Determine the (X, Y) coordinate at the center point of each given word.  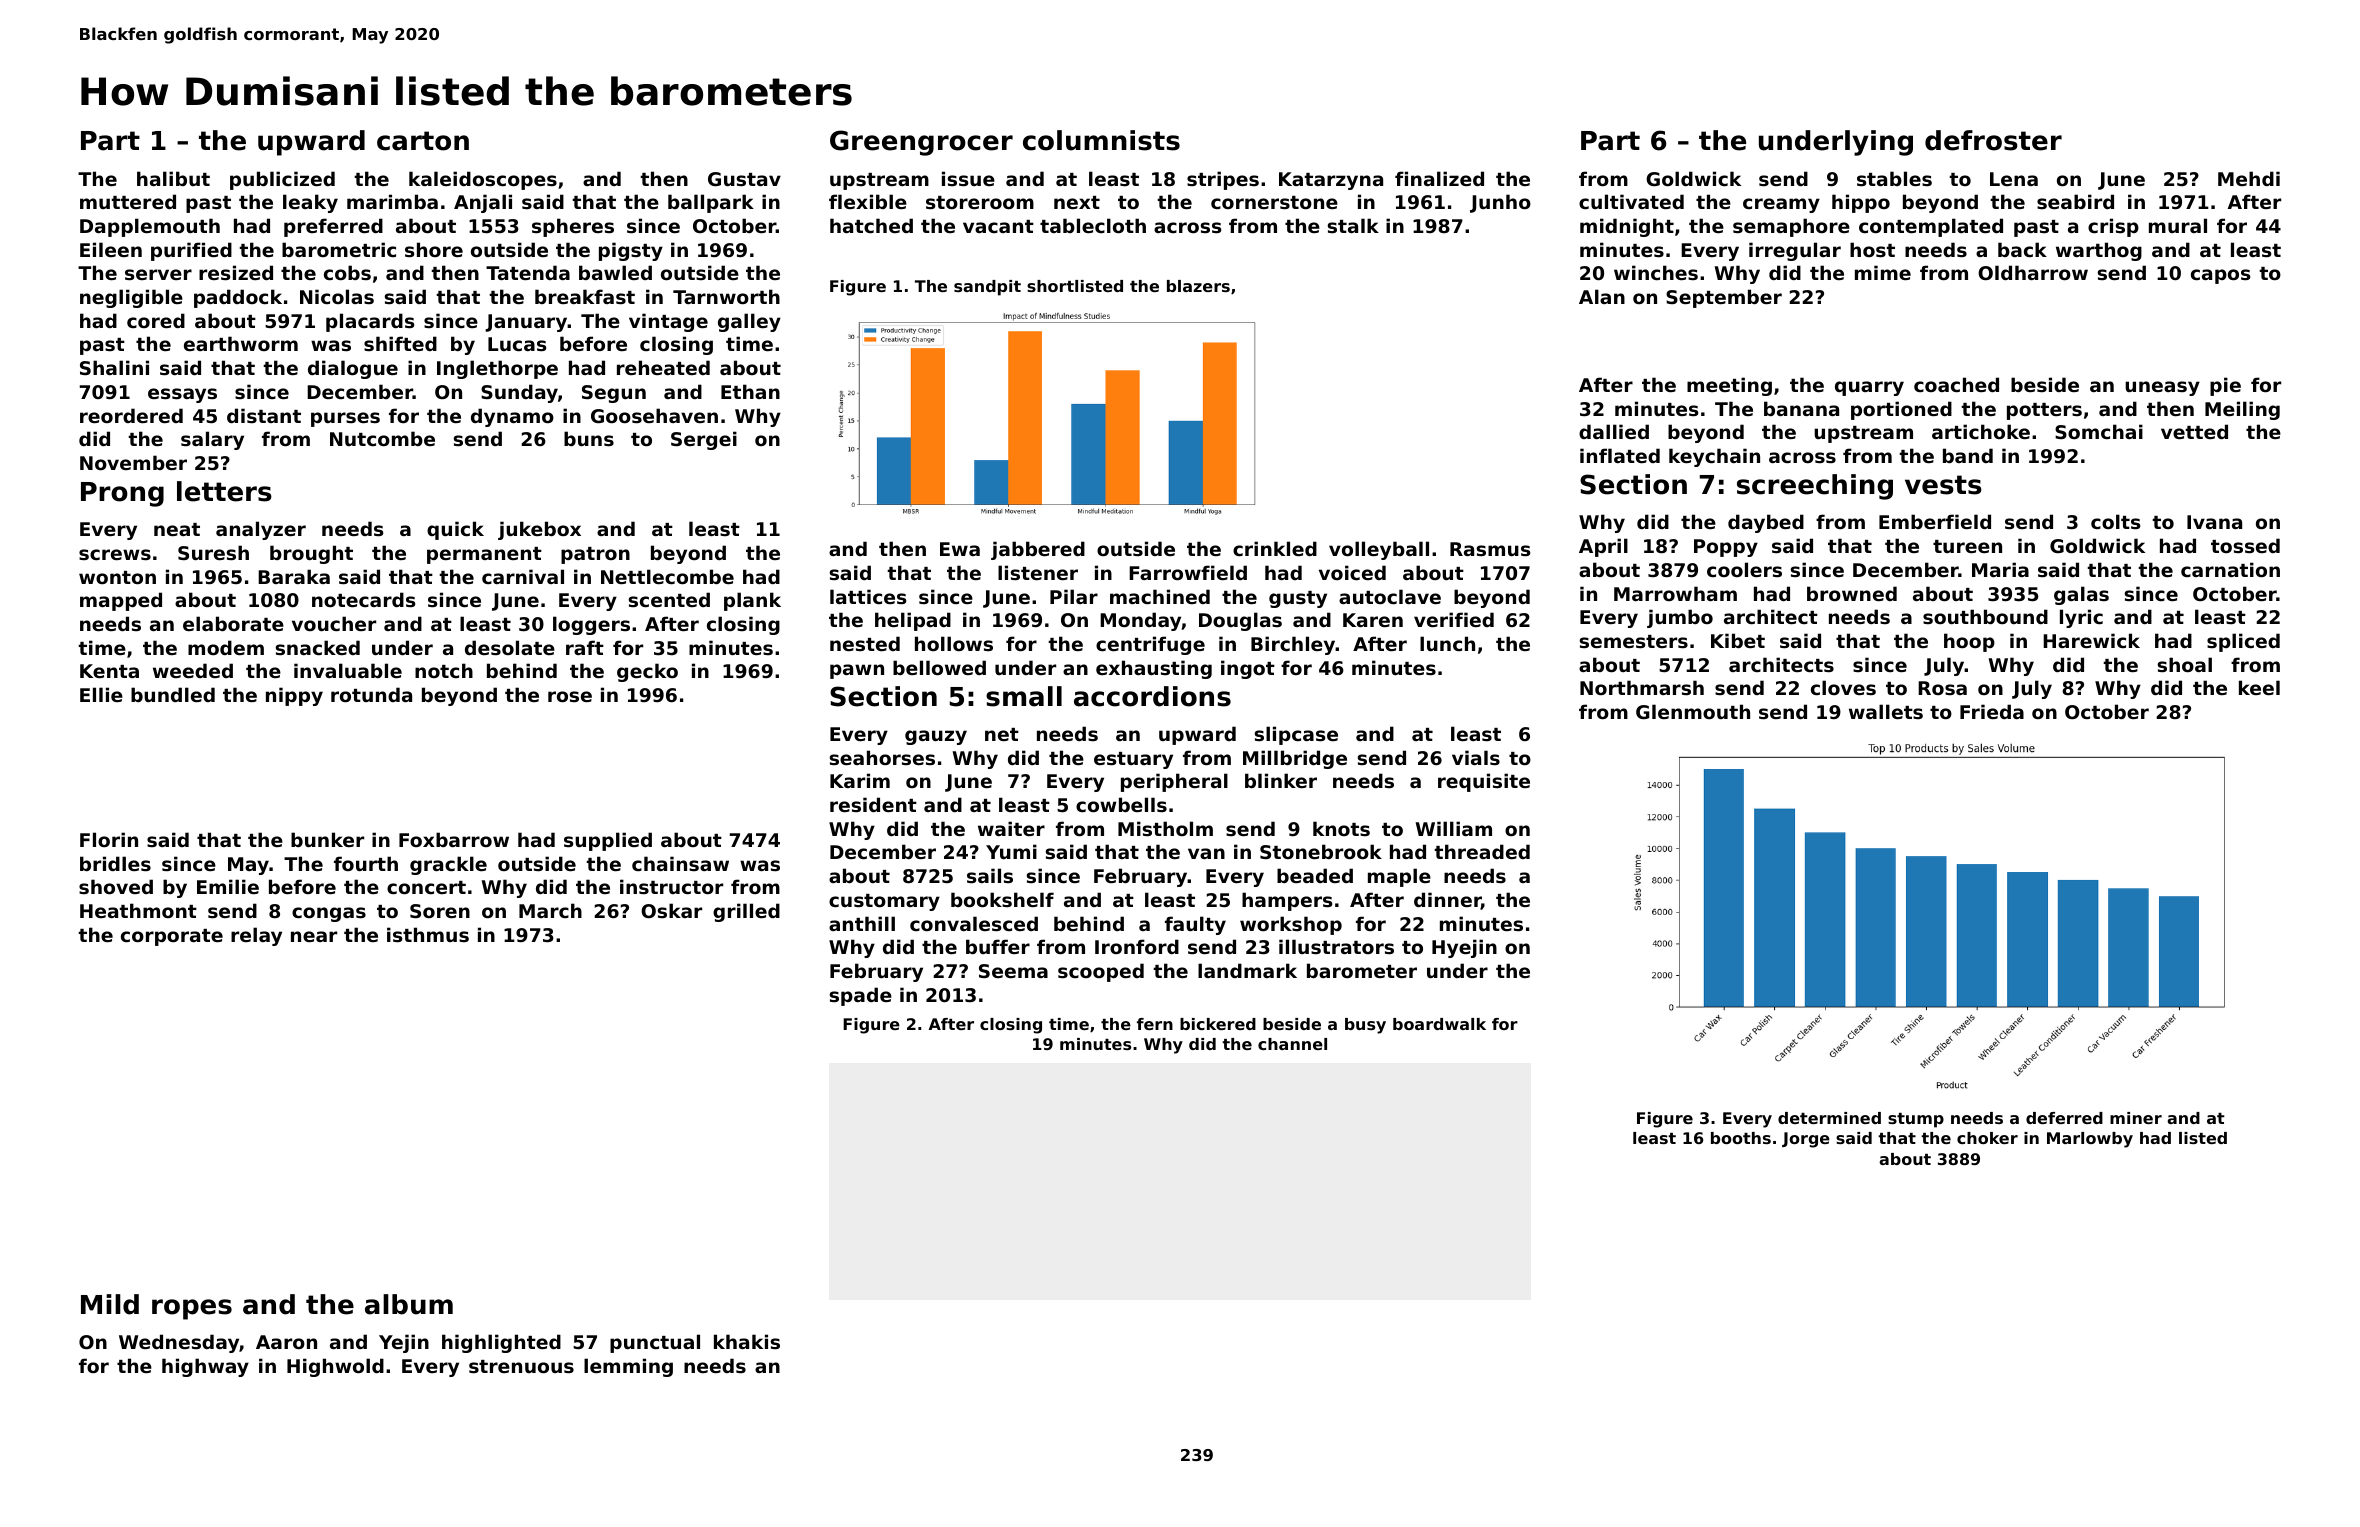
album (409, 1304)
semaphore (1791, 227)
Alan (1602, 296)
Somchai (2099, 431)
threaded (1482, 851)
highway (205, 1367)
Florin (109, 839)
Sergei (704, 440)
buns (589, 438)
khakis (747, 1342)
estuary (1133, 760)
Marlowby (2090, 1140)
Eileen (111, 249)
